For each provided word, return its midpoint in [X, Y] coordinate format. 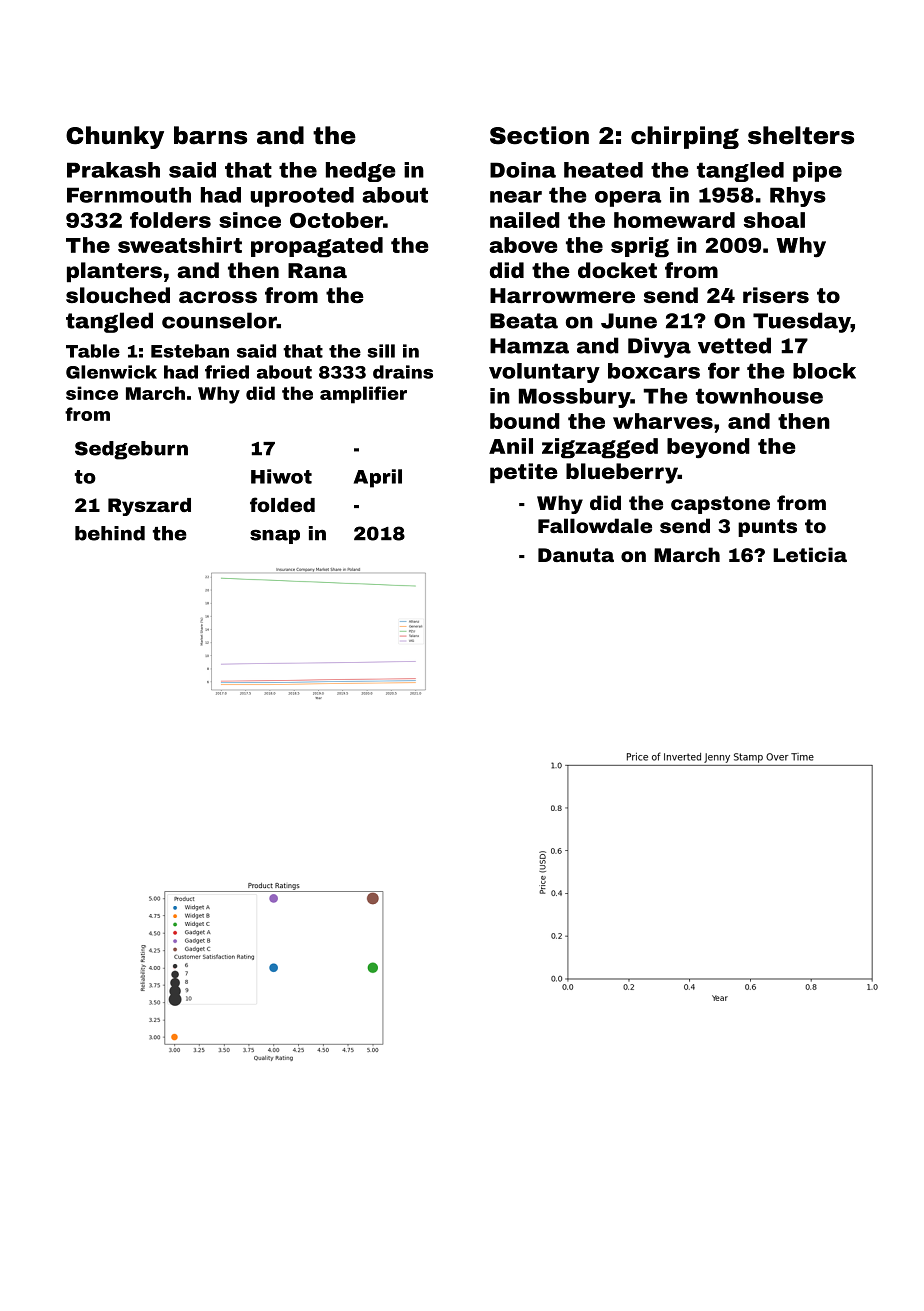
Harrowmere [562, 295]
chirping [685, 137]
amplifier [363, 395]
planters [114, 272]
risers [776, 295]
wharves [663, 421]
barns [210, 135]
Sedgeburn [131, 450]
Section [539, 135]
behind [110, 533]
